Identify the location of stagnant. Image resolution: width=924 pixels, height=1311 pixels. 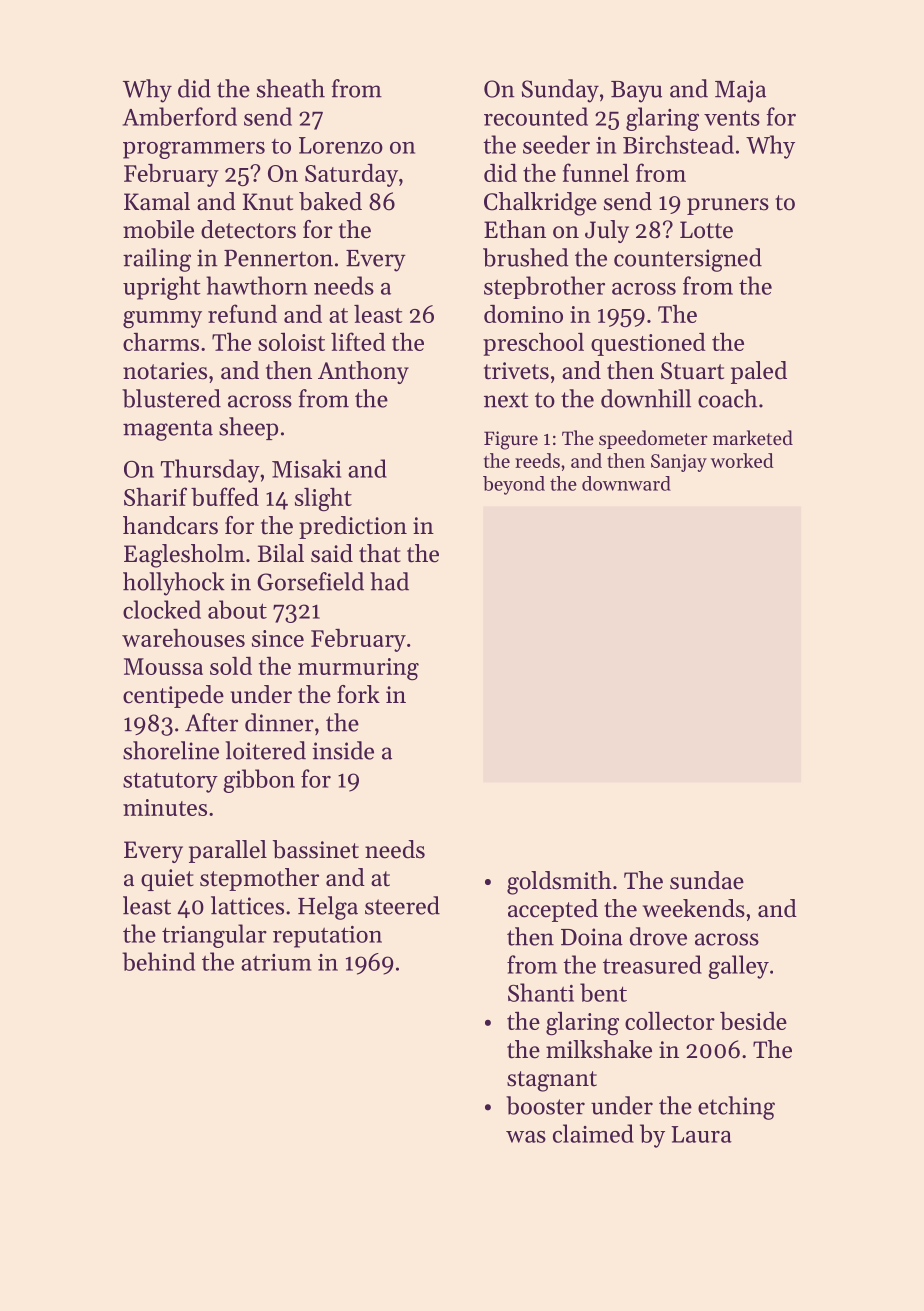
(552, 1081).
